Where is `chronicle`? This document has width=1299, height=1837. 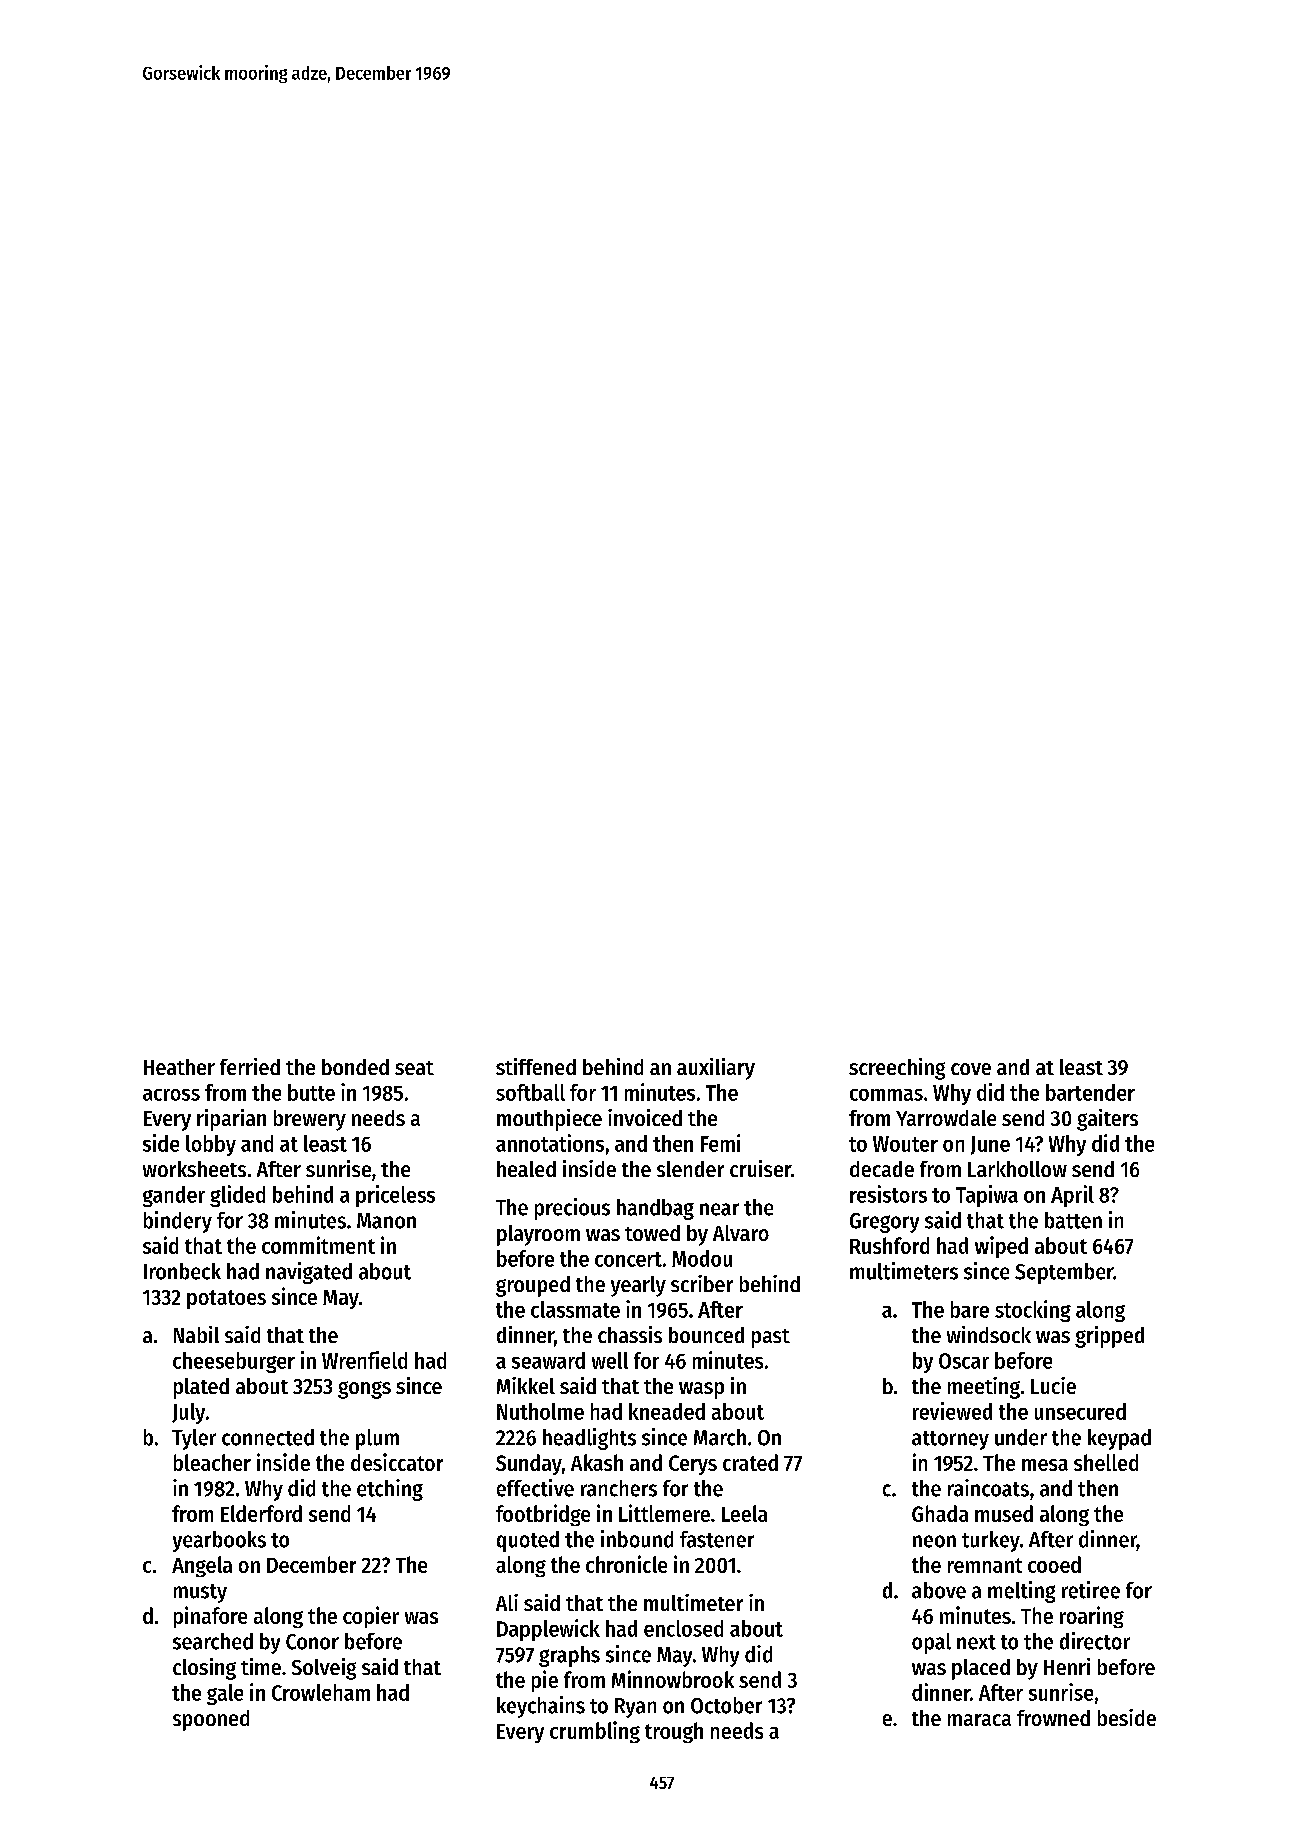
chronicle is located at coordinates (626, 1564).
